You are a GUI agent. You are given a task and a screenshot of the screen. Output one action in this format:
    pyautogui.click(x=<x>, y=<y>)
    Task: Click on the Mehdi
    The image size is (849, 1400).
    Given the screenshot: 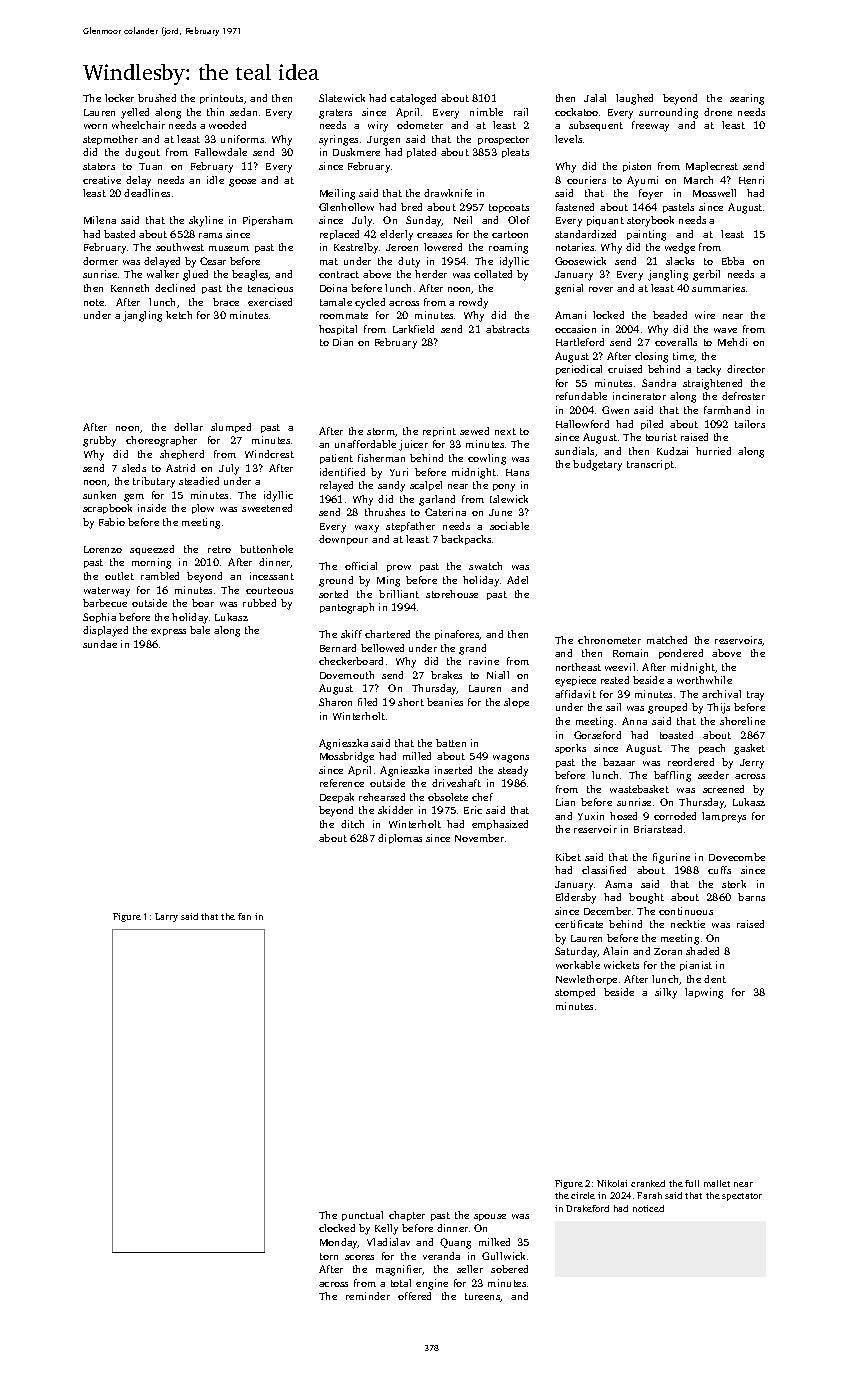 What is the action you would take?
    pyautogui.click(x=732, y=342)
